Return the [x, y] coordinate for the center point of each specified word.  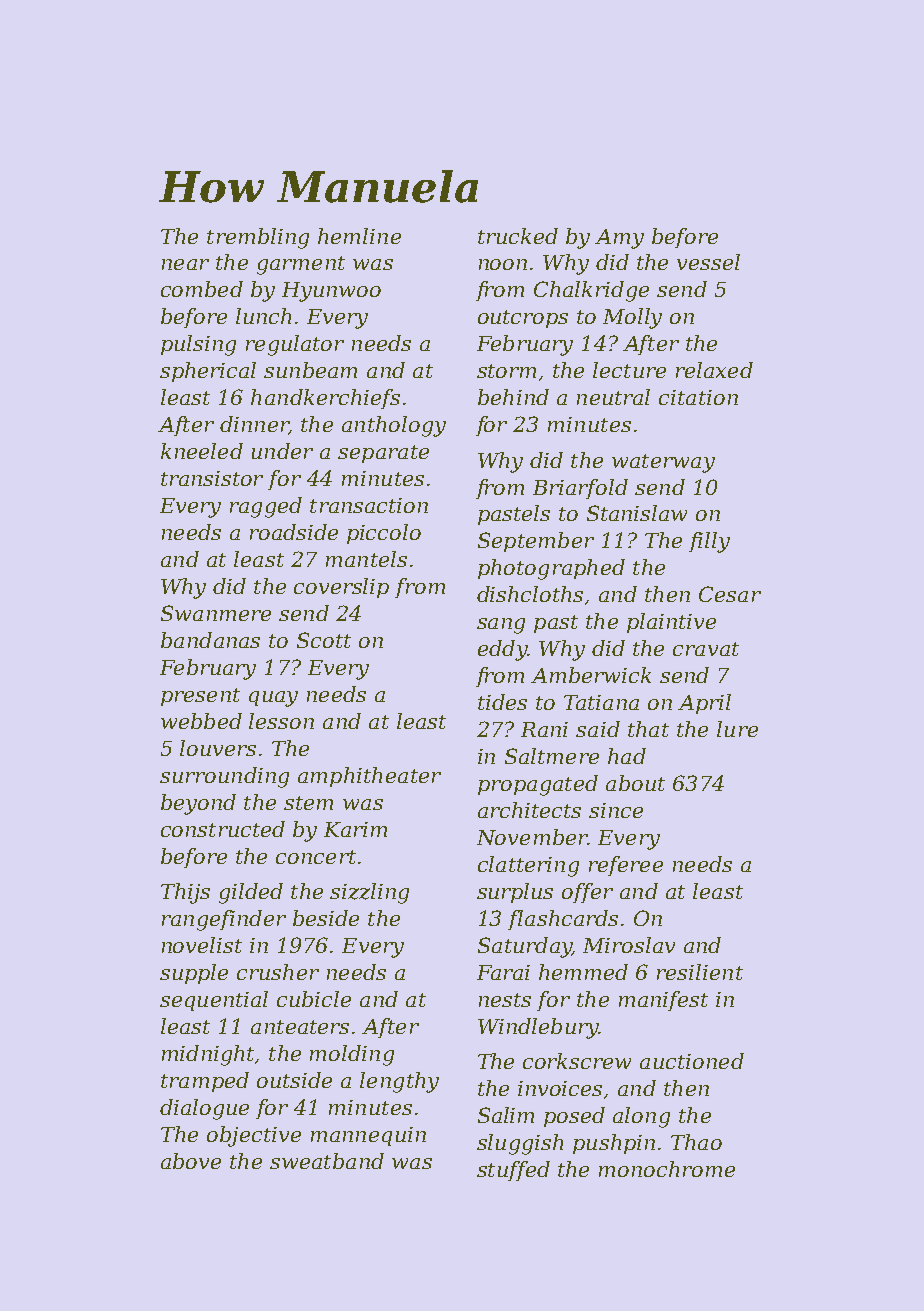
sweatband [327, 1161]
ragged [266, 507]
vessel [708, 262]
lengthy [399, 1082]
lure [737, 729]
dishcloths [530, 594]
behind [513, 397]
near [185, 264]
